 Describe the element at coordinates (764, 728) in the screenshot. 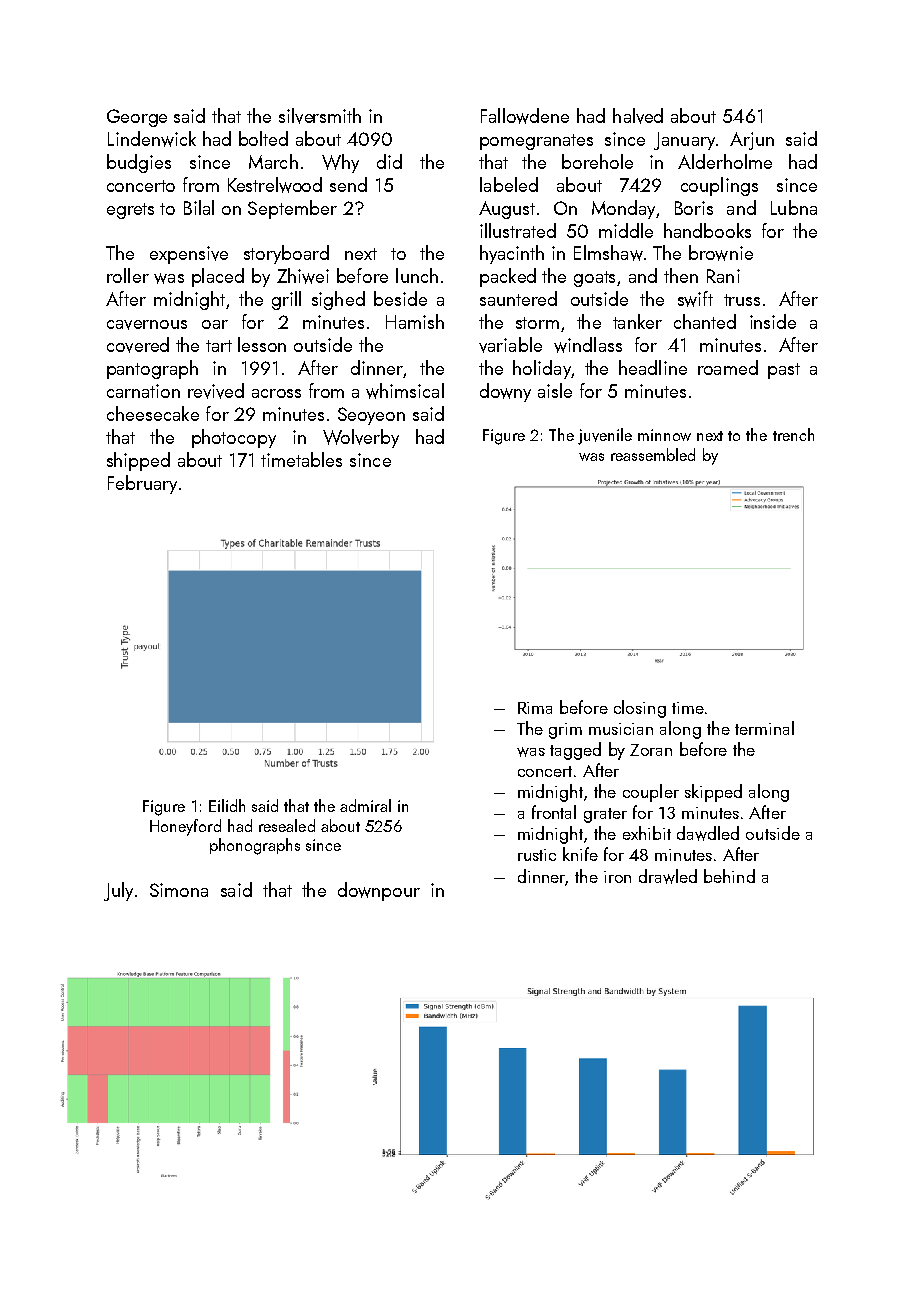

I see `terminal` at that location.
